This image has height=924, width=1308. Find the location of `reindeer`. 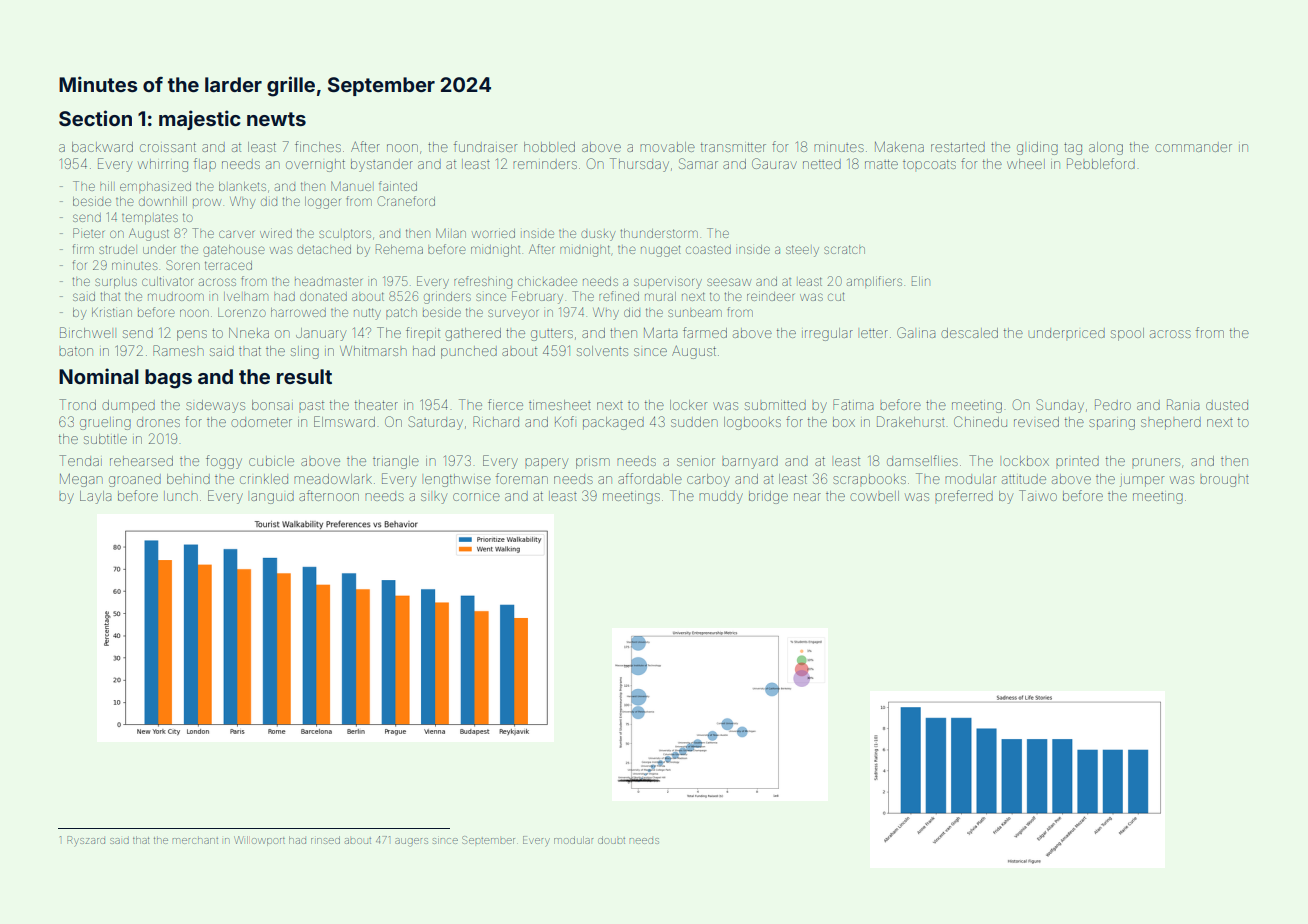

reindeer is located at coordinates (770, 296).
